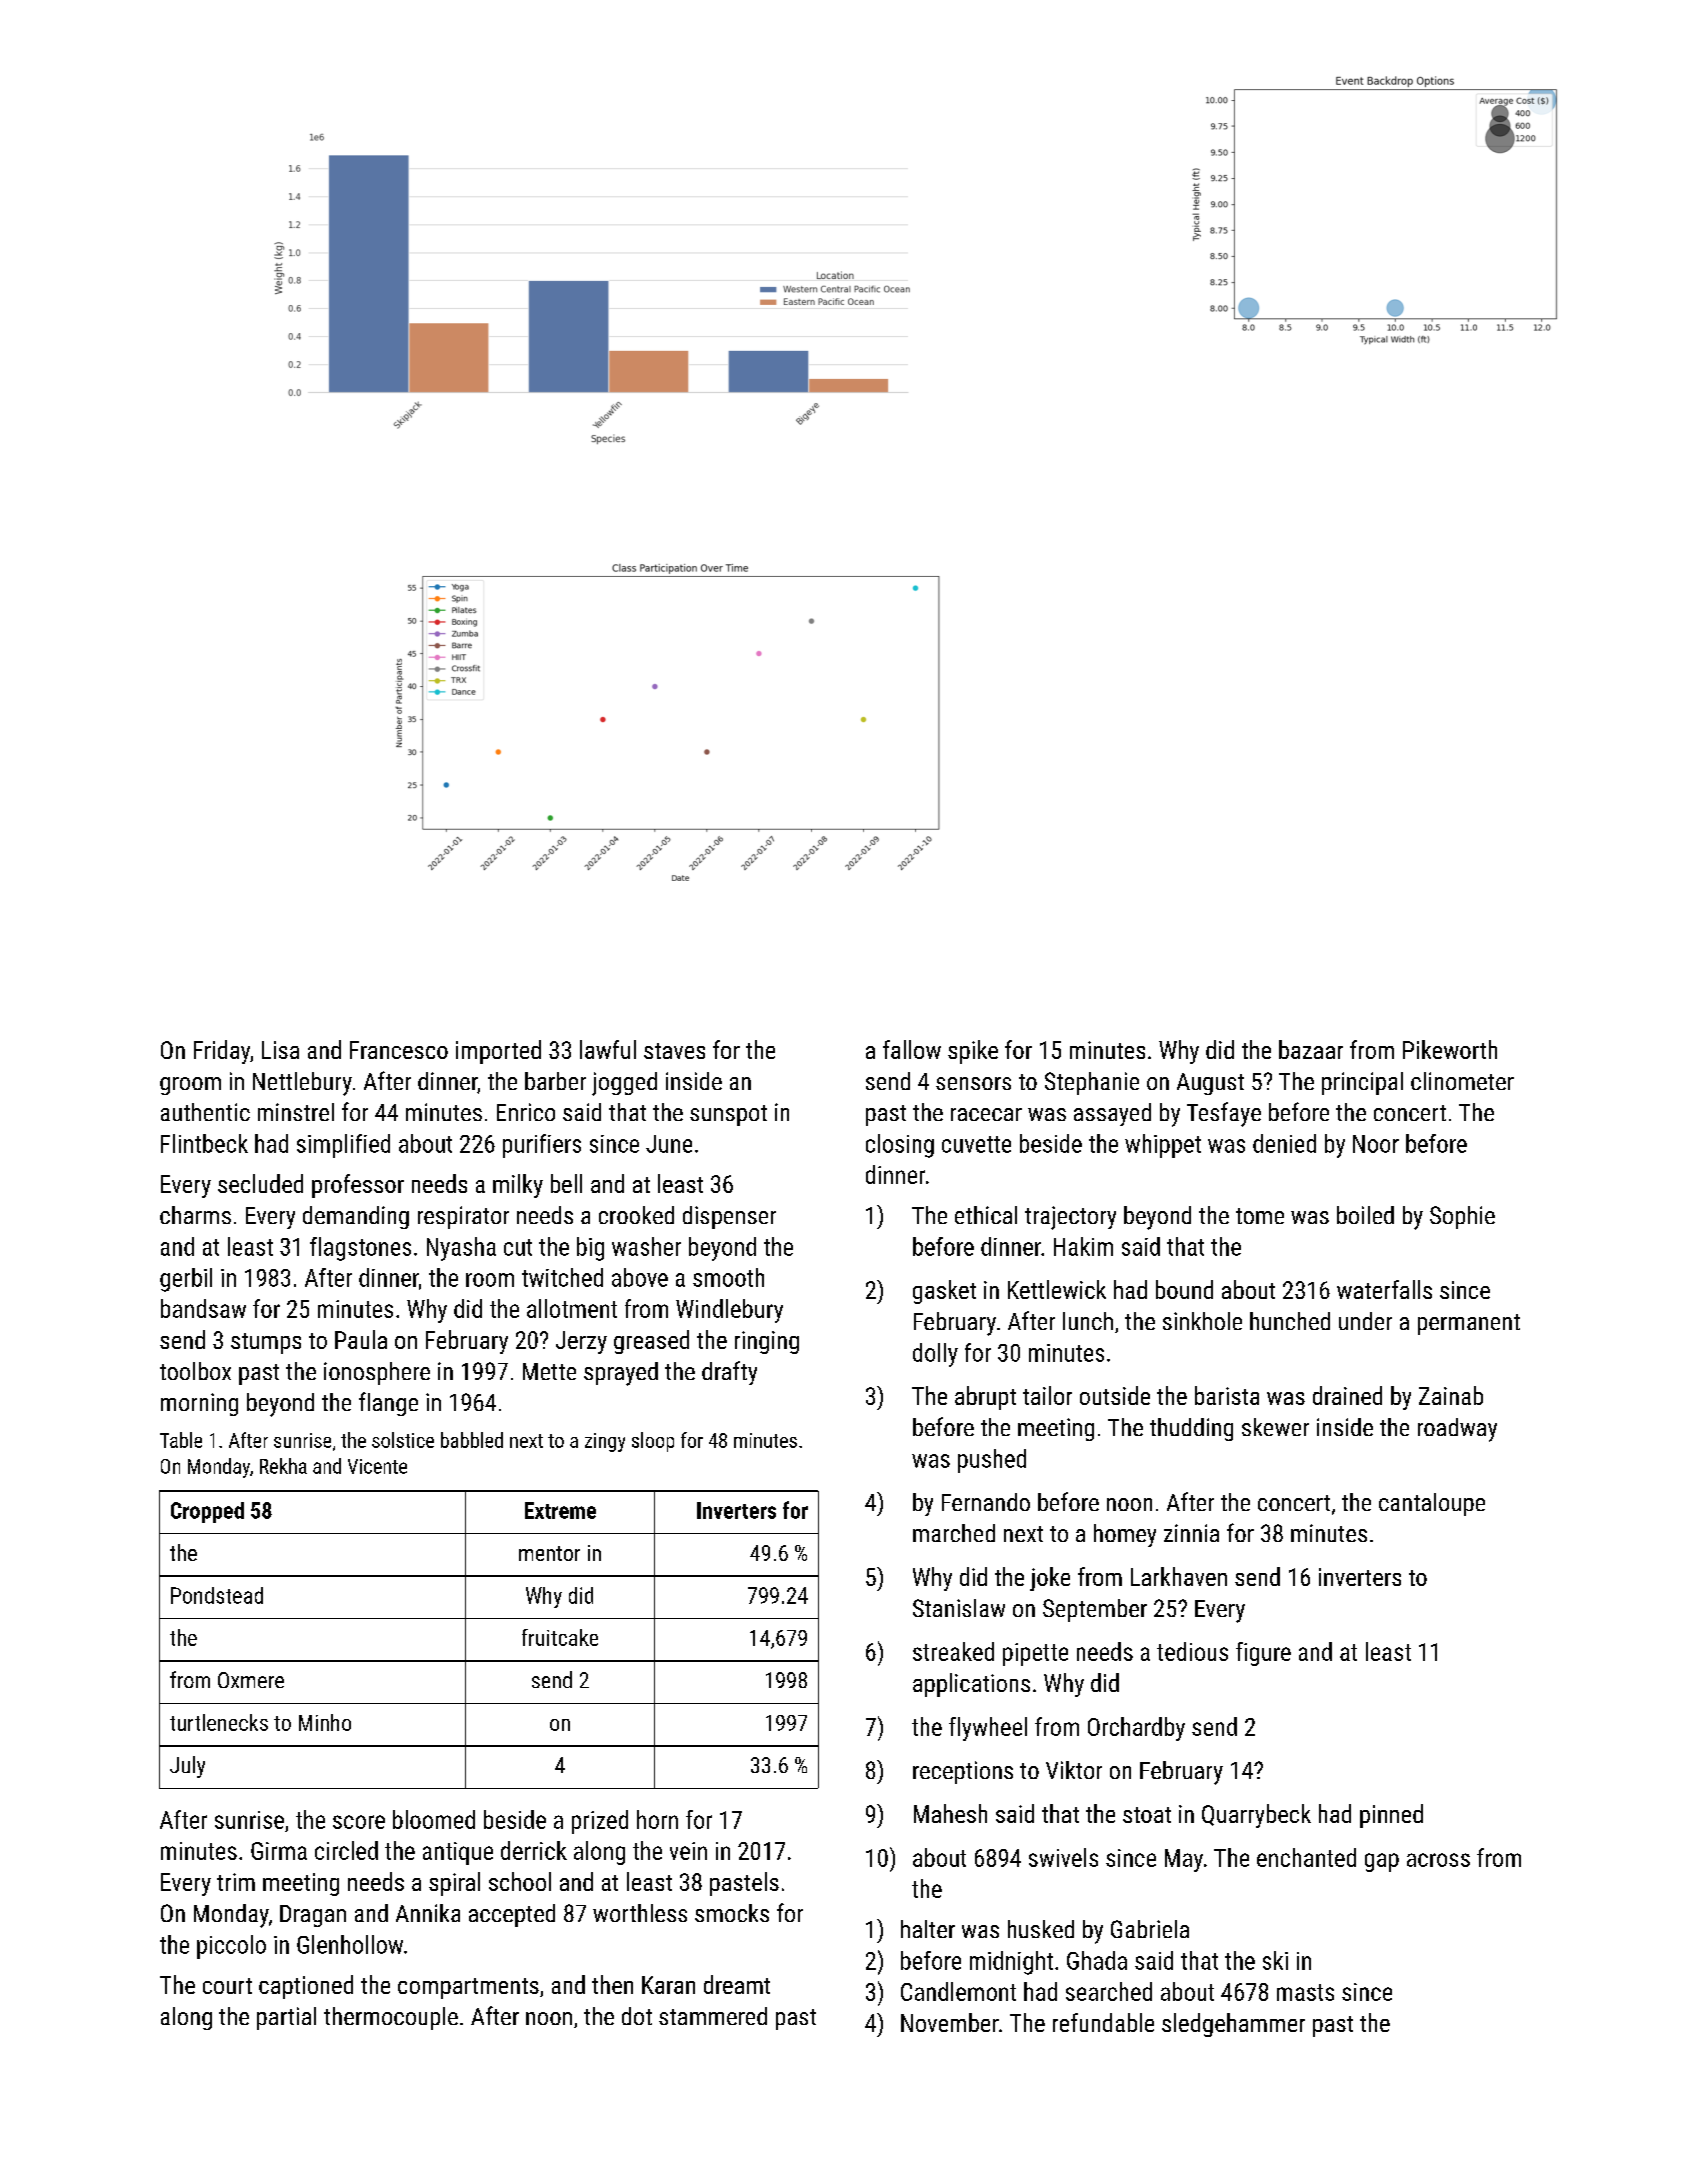 The image size is (1683, 2178). Describe the element at coordinates (207, 1512) in the document. I see `Cropped` at that location.
